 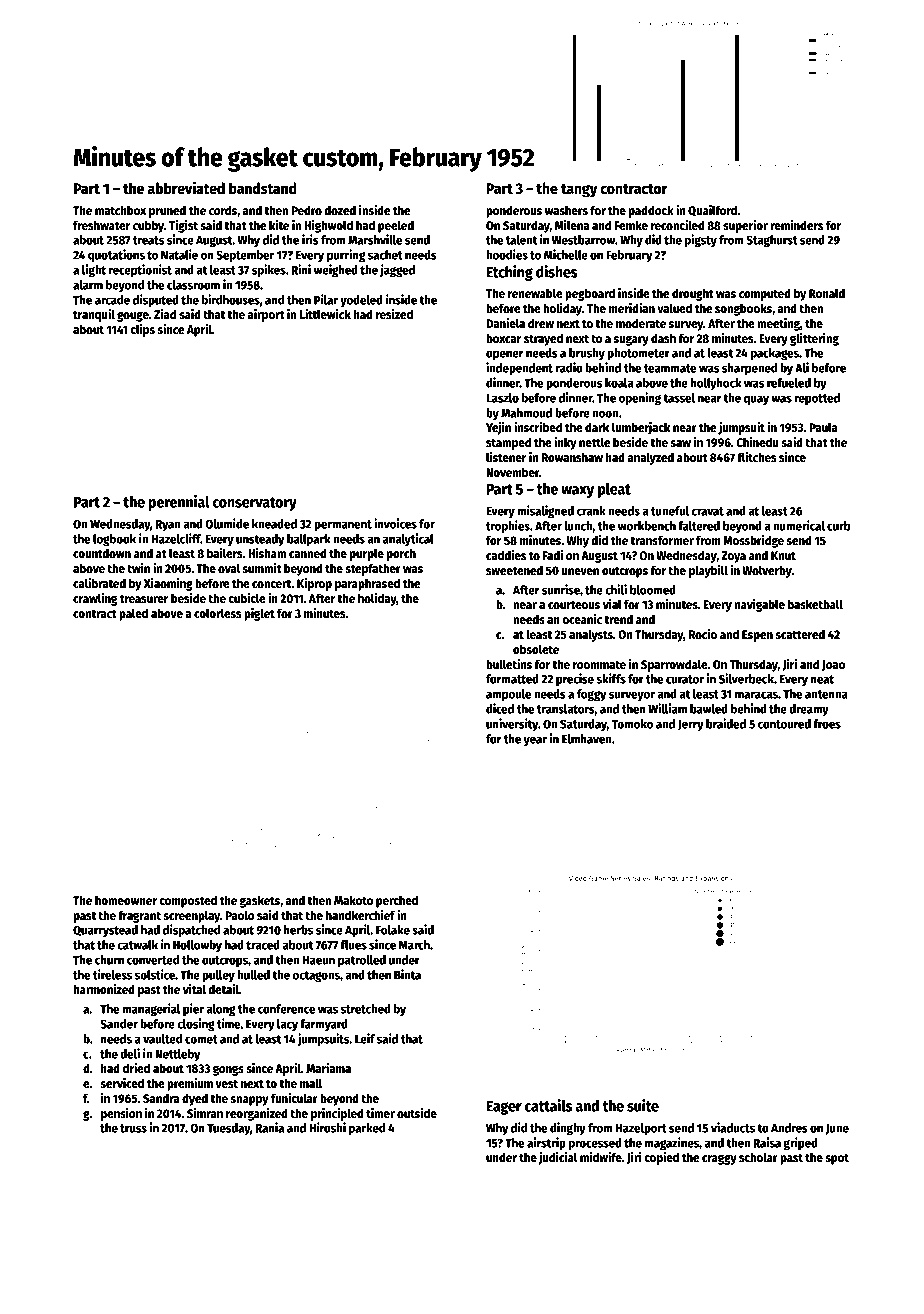 I want to click on basketball, so click(x=815, y=604).
